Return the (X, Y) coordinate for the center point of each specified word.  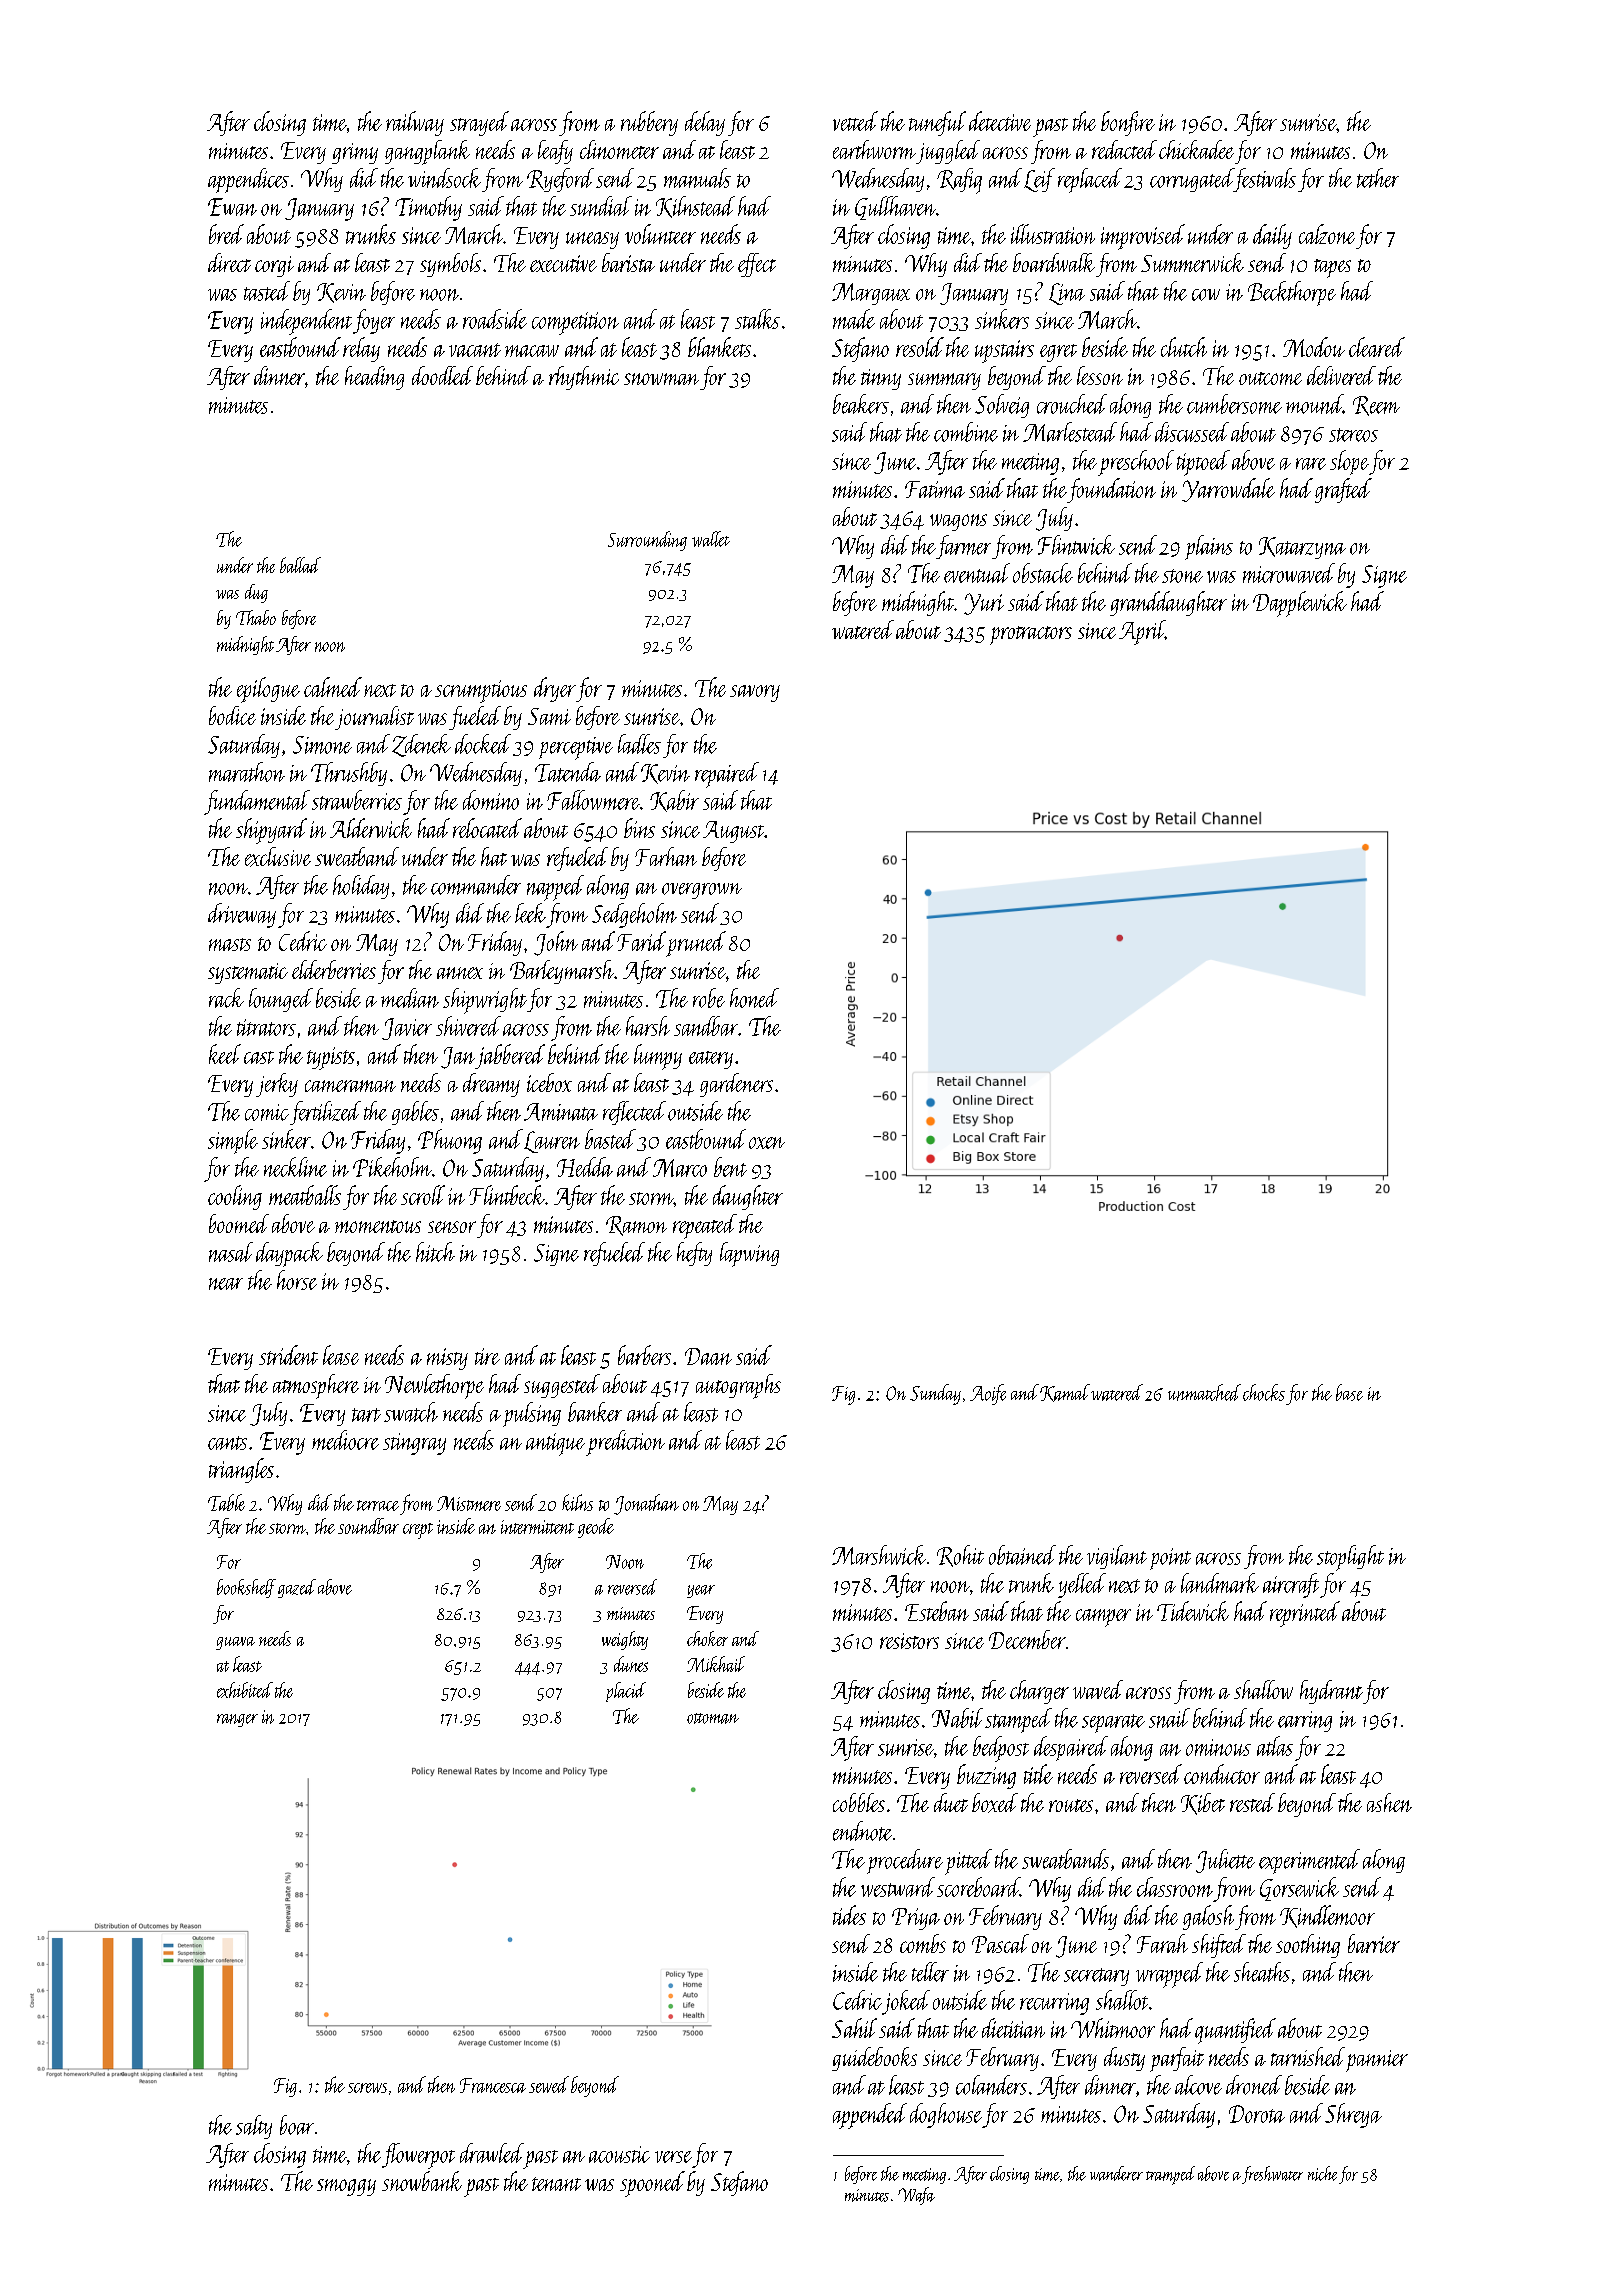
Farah (1162, 1943)
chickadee (1196, 149)
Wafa (916, 2196)
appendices (248, 180)
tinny (881, 379)
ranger (237, 1720)
